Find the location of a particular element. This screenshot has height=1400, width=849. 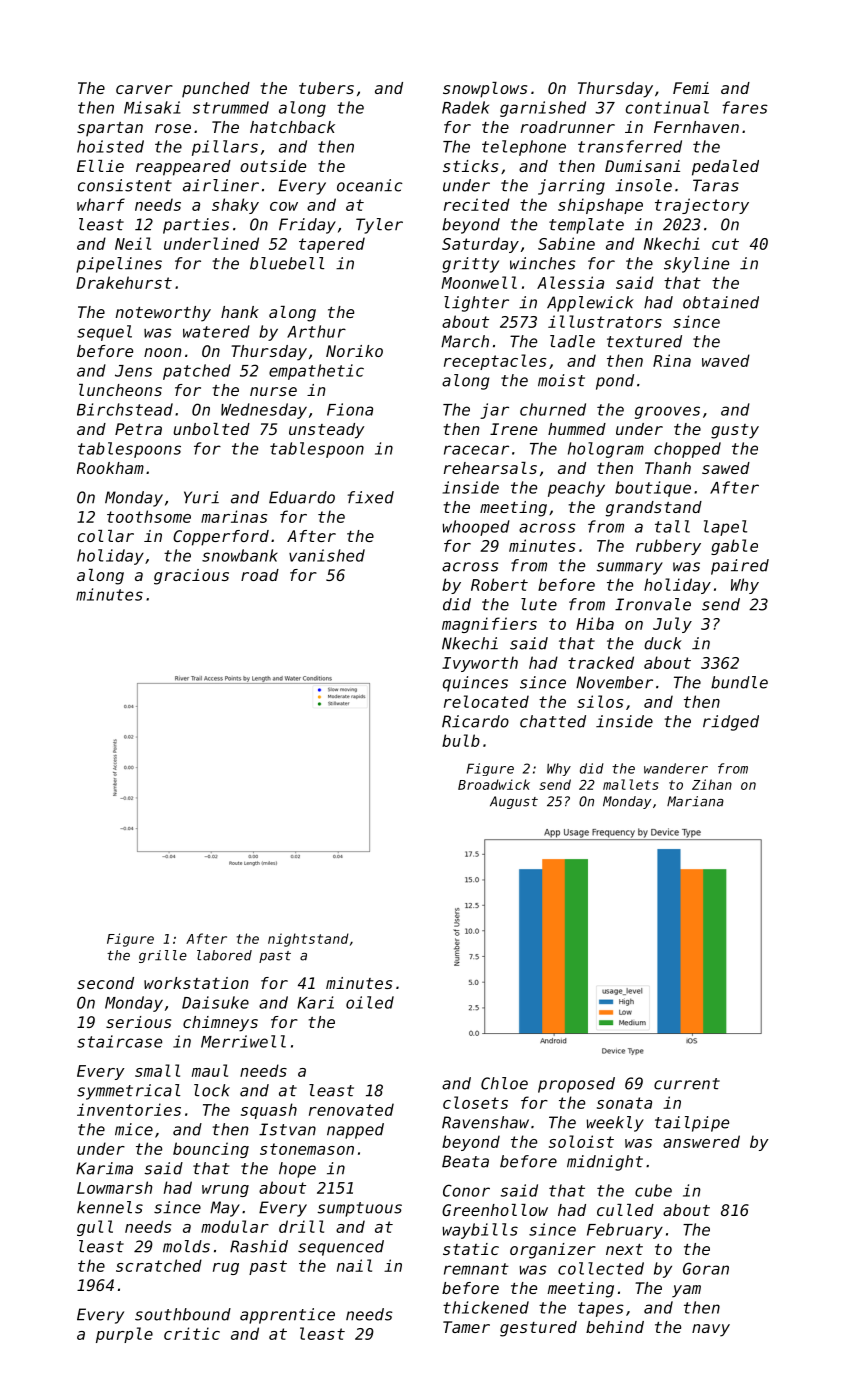

sticks is located at coordinates (470, 166).
